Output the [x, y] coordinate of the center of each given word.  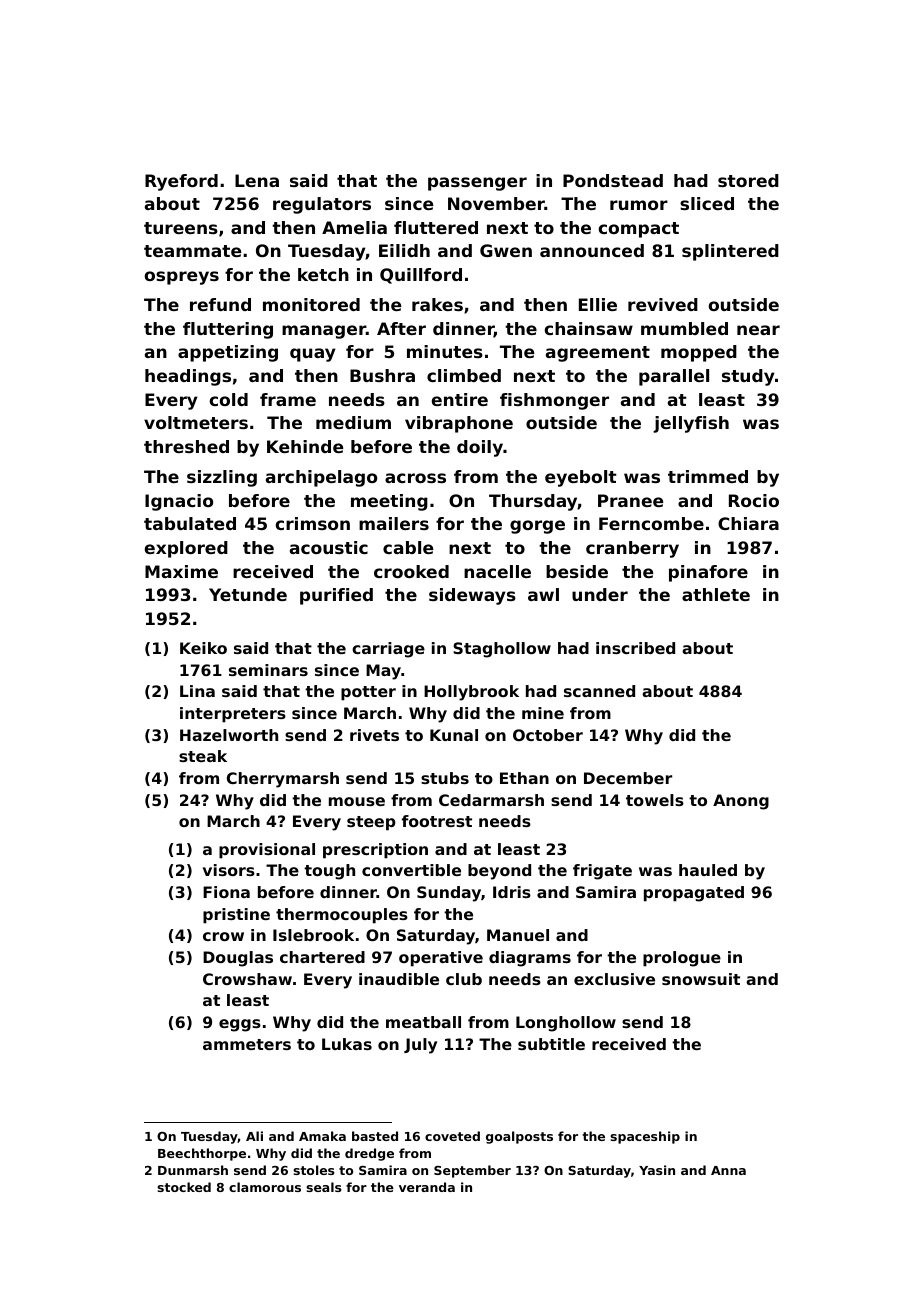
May [383, 672]
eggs [240, 1025]
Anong [741, 802]
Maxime [181, 571]
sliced [707, 203]
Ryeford [181, 182]
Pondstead [613, 180]
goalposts [519, 1137]
